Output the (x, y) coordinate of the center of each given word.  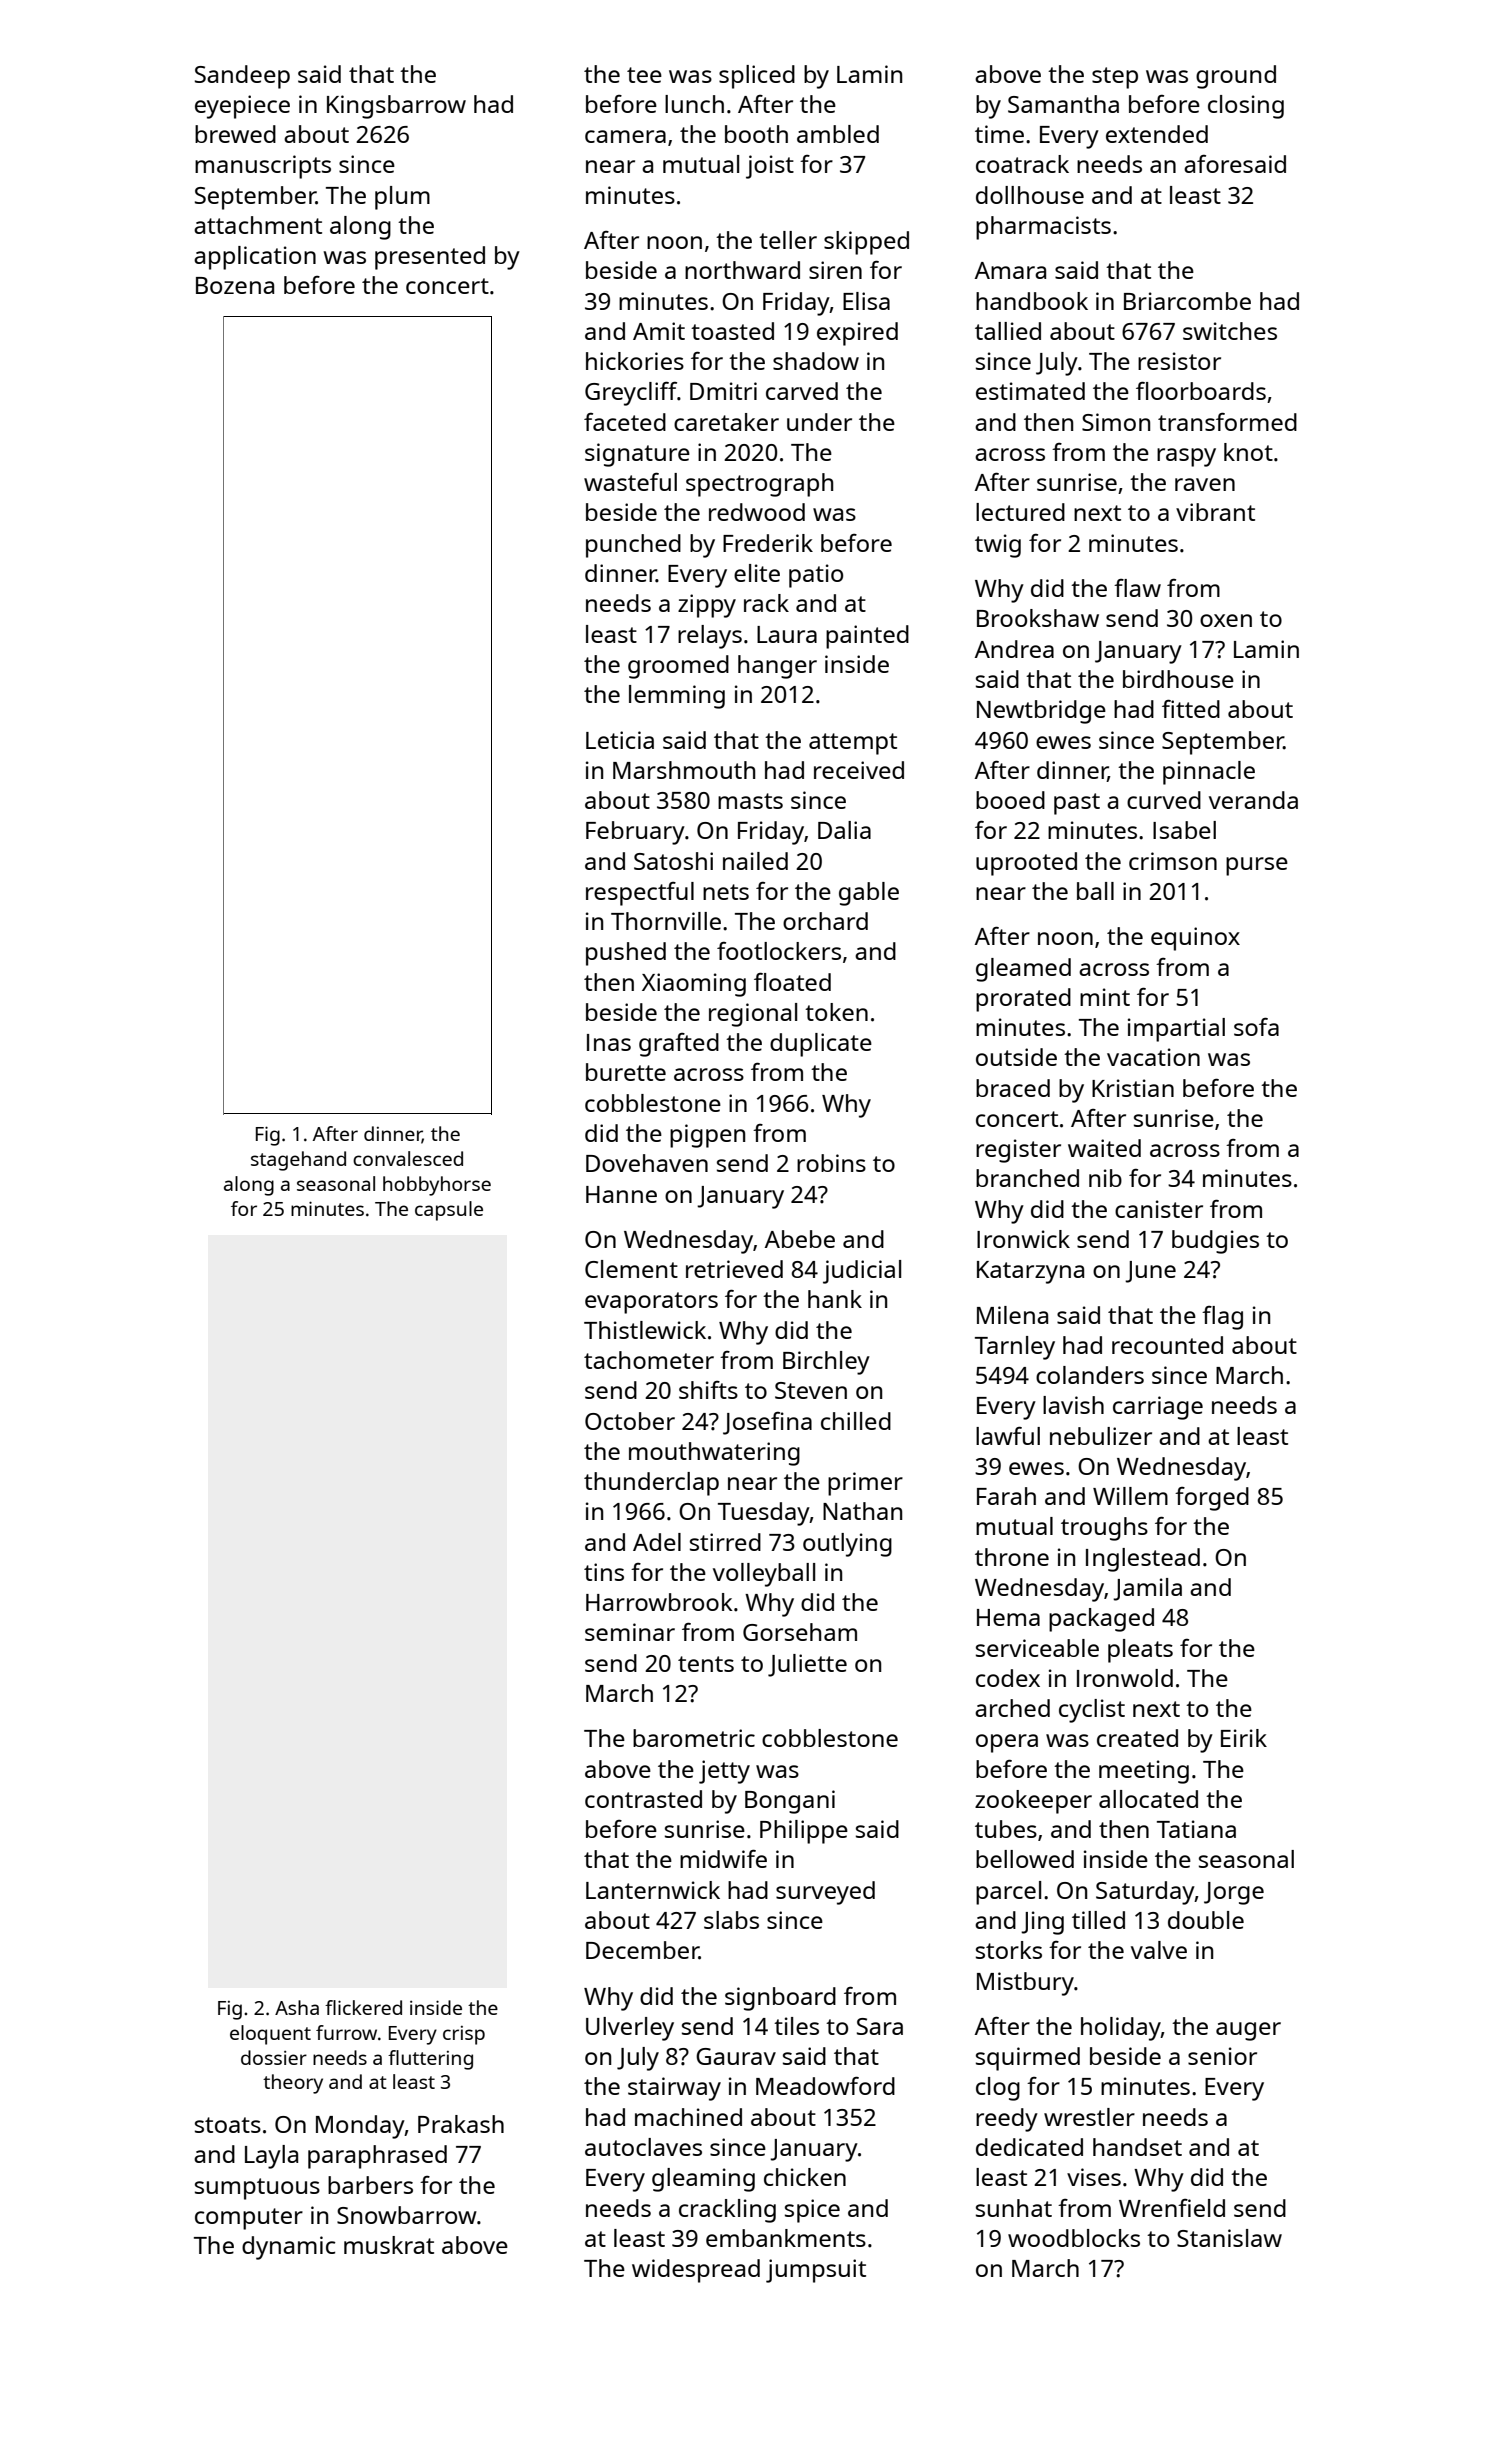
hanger (777, 667)
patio (816, 576)
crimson (1173, 861)
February (635, 833)
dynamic (289, 2248)
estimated (1030, 391)
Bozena (235, 285)
